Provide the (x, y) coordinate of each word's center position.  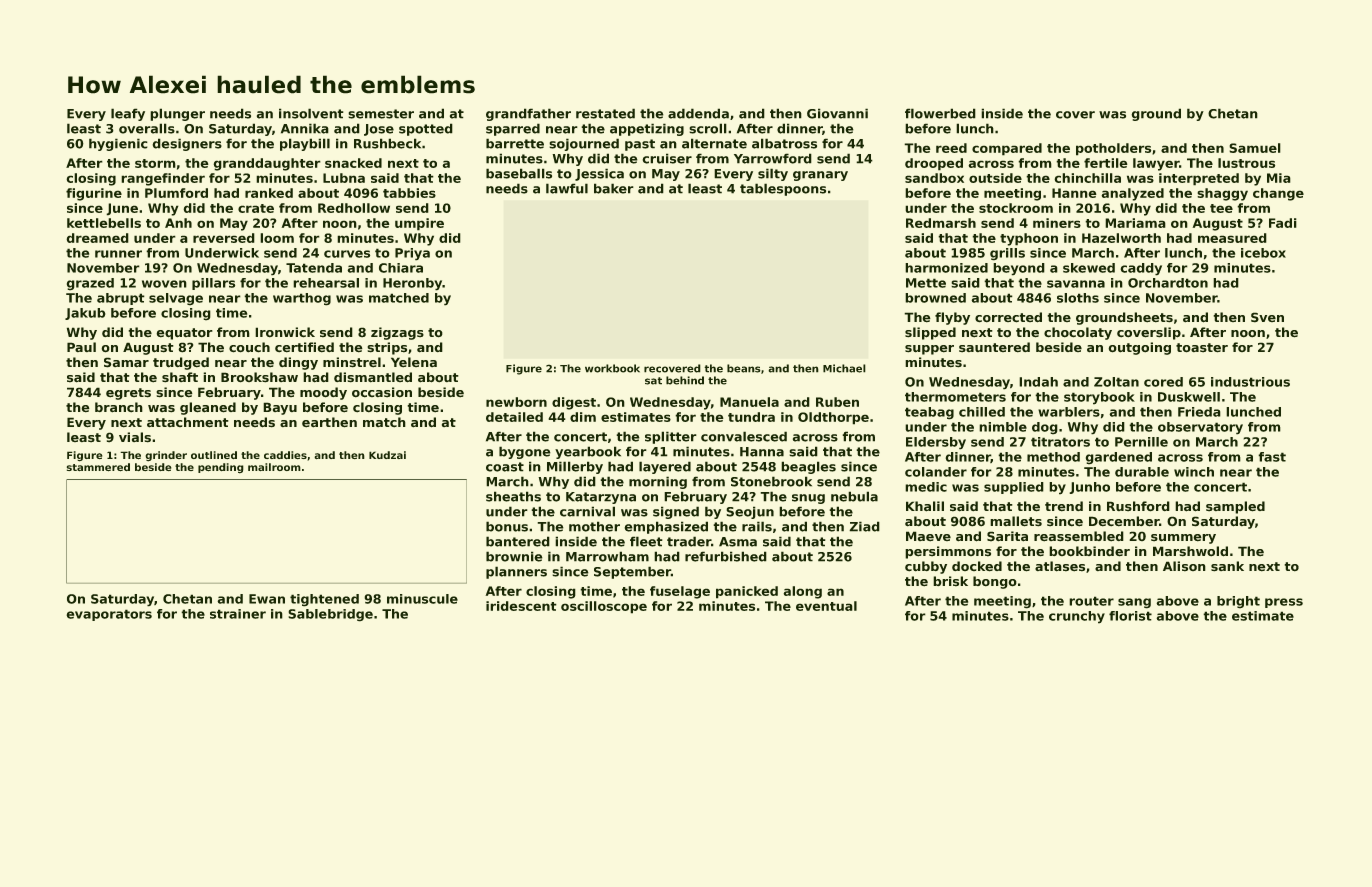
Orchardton (1168, 283)
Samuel (1255, 148)
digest (574, 403)
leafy (128, 114)
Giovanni (837, 113)
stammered (98, 467)
